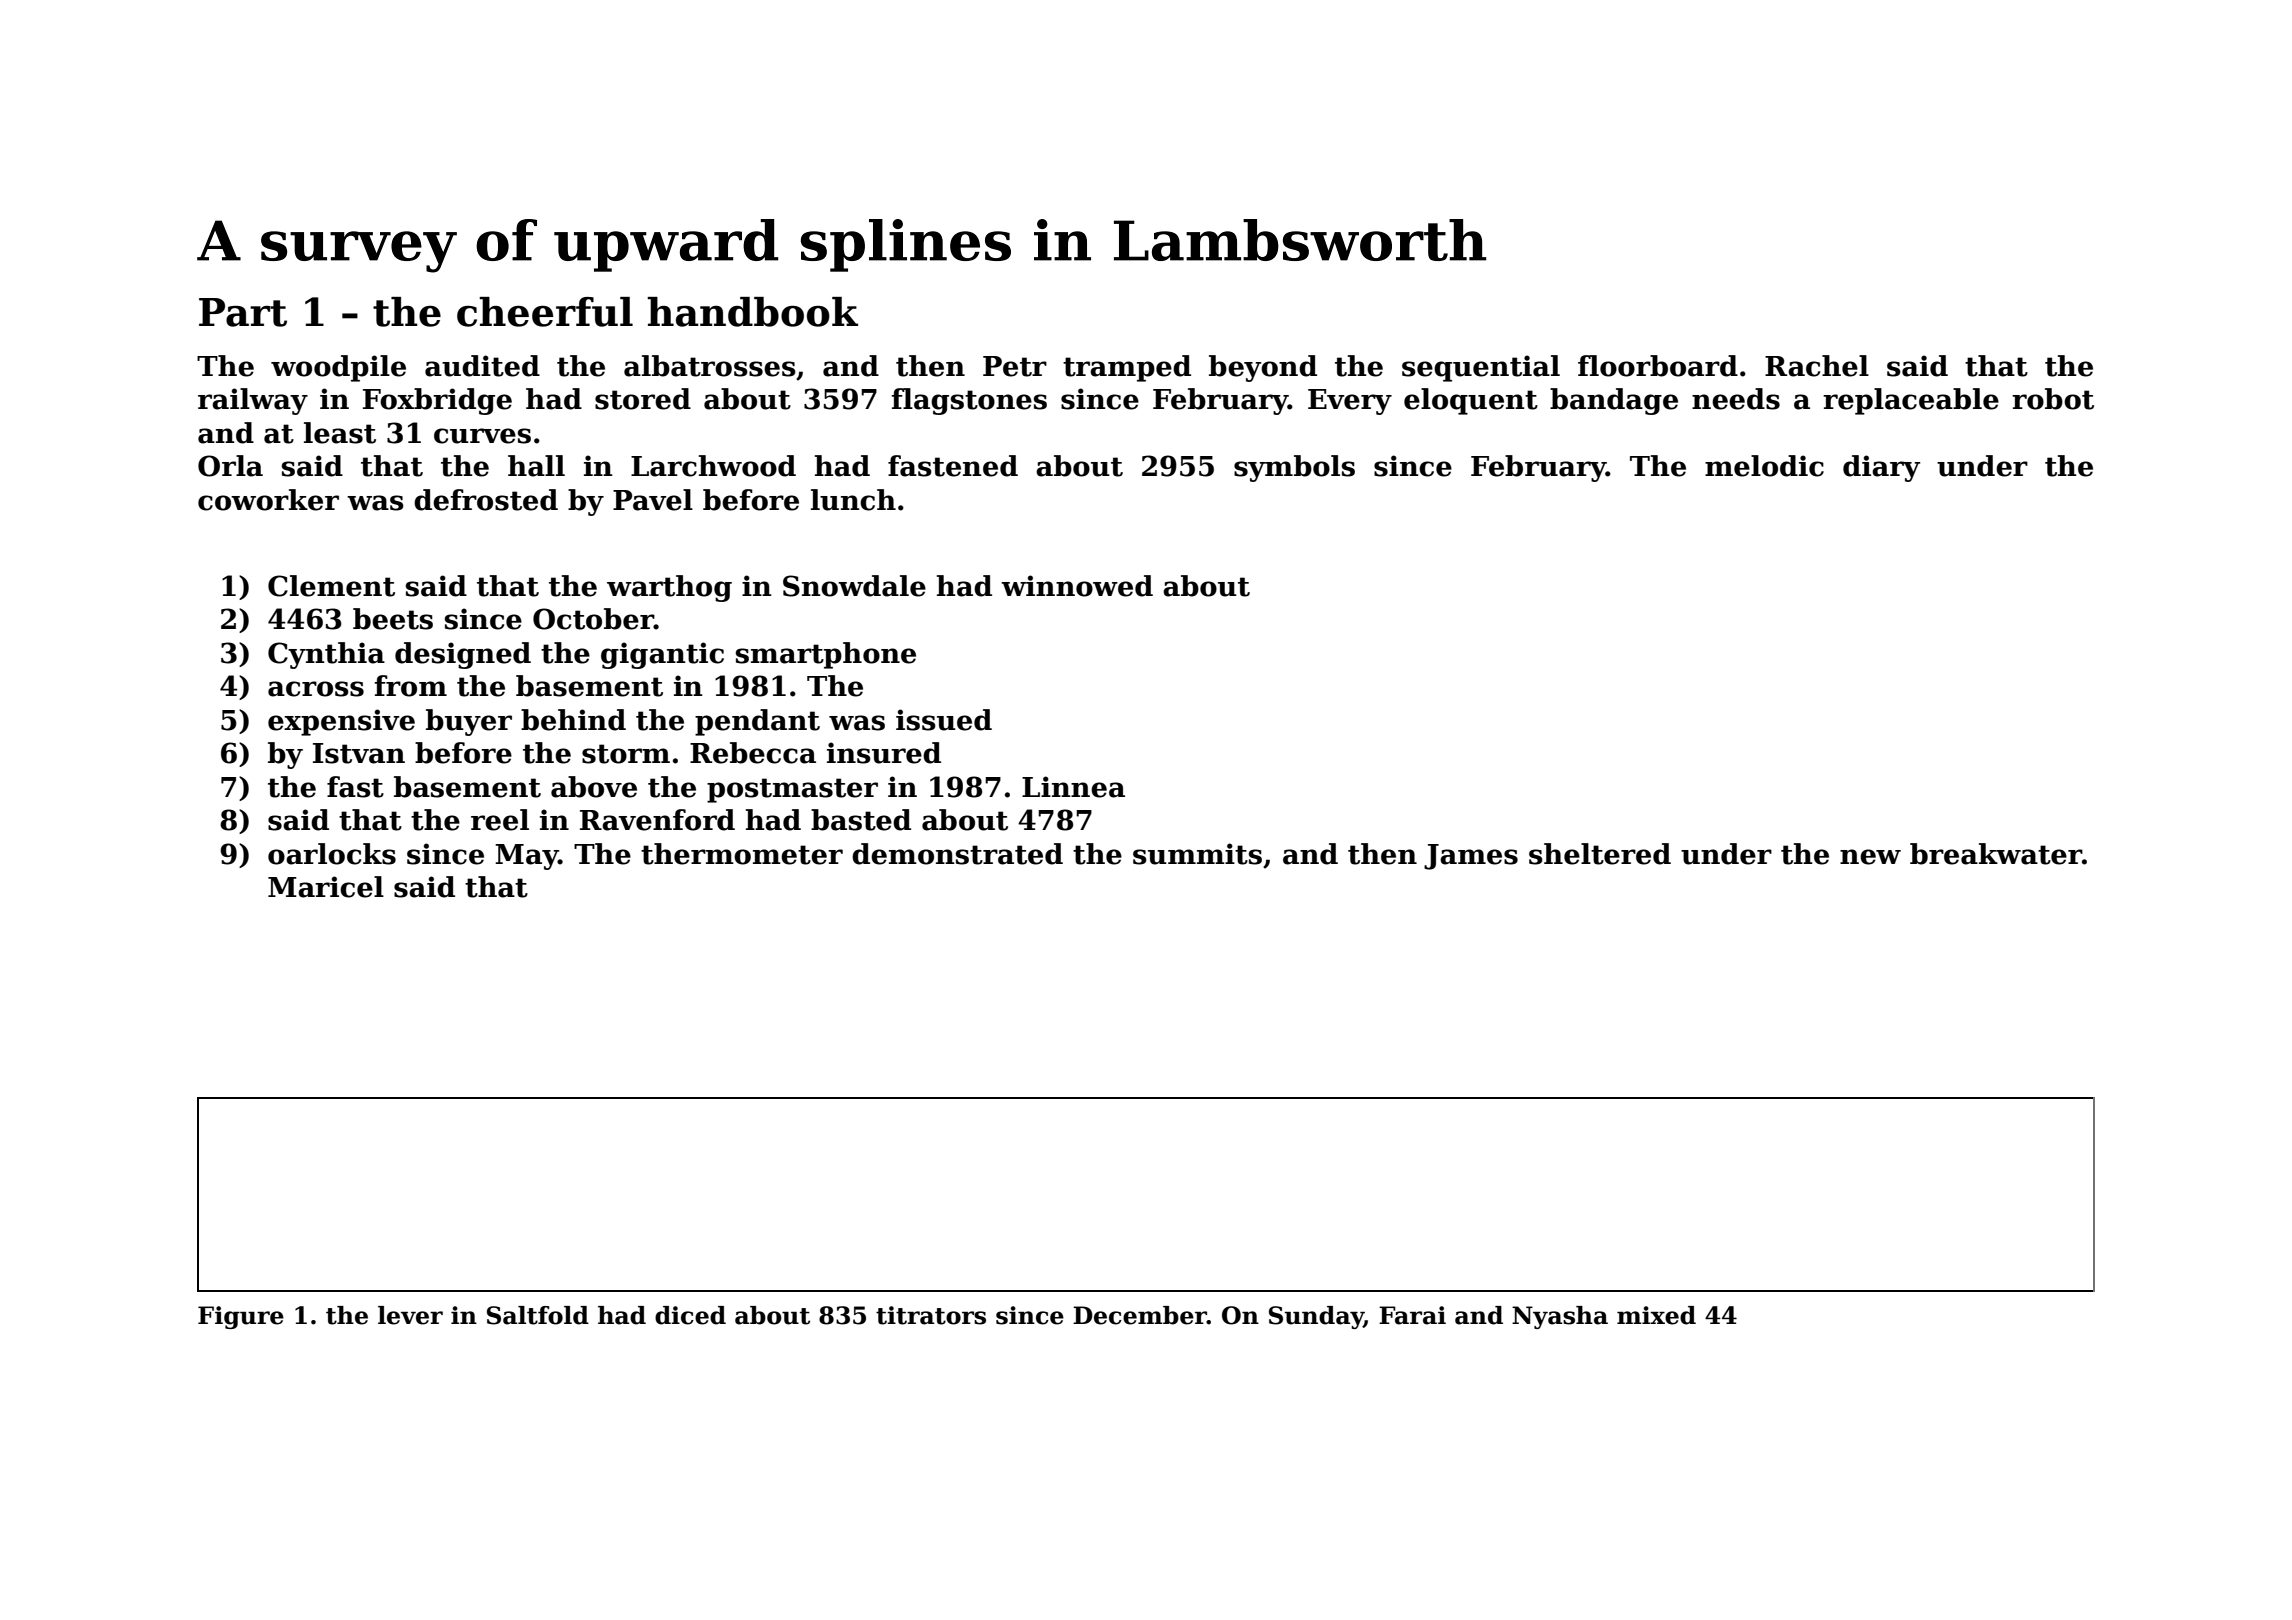 The height and width of the screenshot is (1620, 2292). What do you see at coordinates (1600, 854) in the screenshot?
I see `sheltered` at bounding box center [1600, 854].
